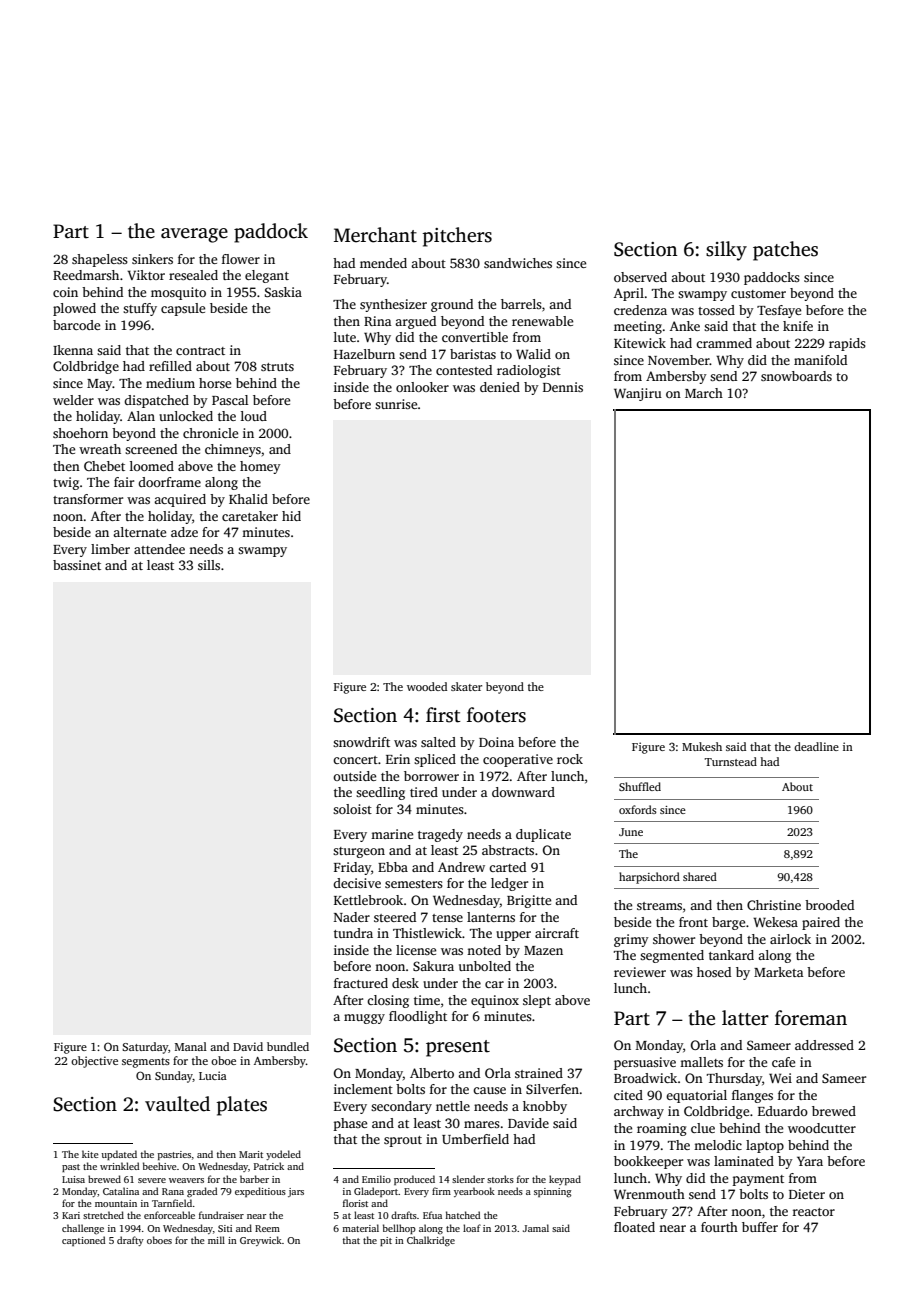 The width and height of the screenshot is (924, 1308). What do you see at coordinates (354, 776) in the screenshot?
I see `outside` at bounding box center [354, 776].
